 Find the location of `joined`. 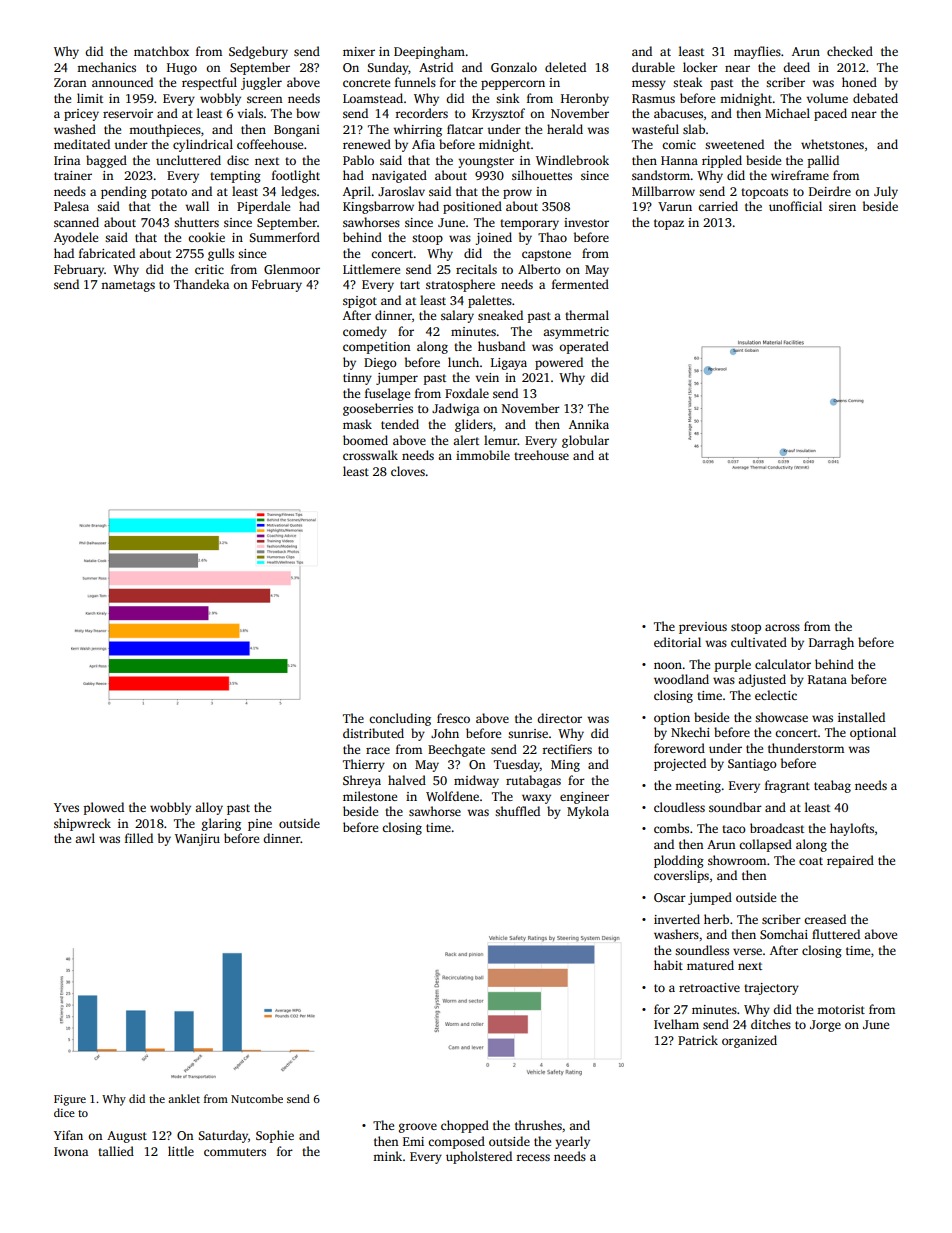

joined is located at coordinates (493, 238).
